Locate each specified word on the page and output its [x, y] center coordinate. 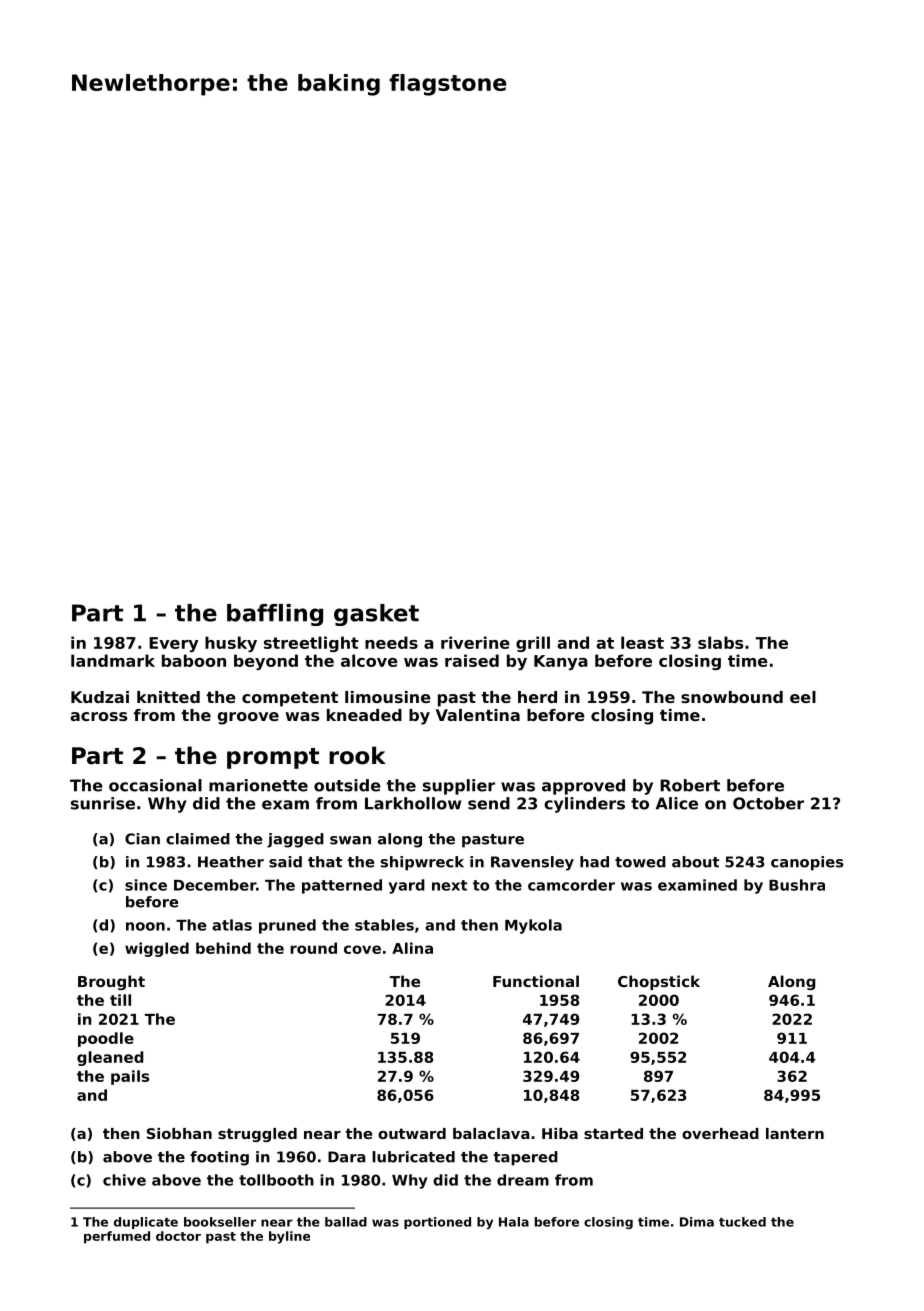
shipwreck [422, 863]
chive [124, 1180]
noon [145, 926]
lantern [795, 1133]
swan [350, 840]
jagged [295, 840]
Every [173, 644]
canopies [807, 863]
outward [412, 1133]
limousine [388, 697]
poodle [106, 1039]
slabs [720, 642]
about [695, 862]
